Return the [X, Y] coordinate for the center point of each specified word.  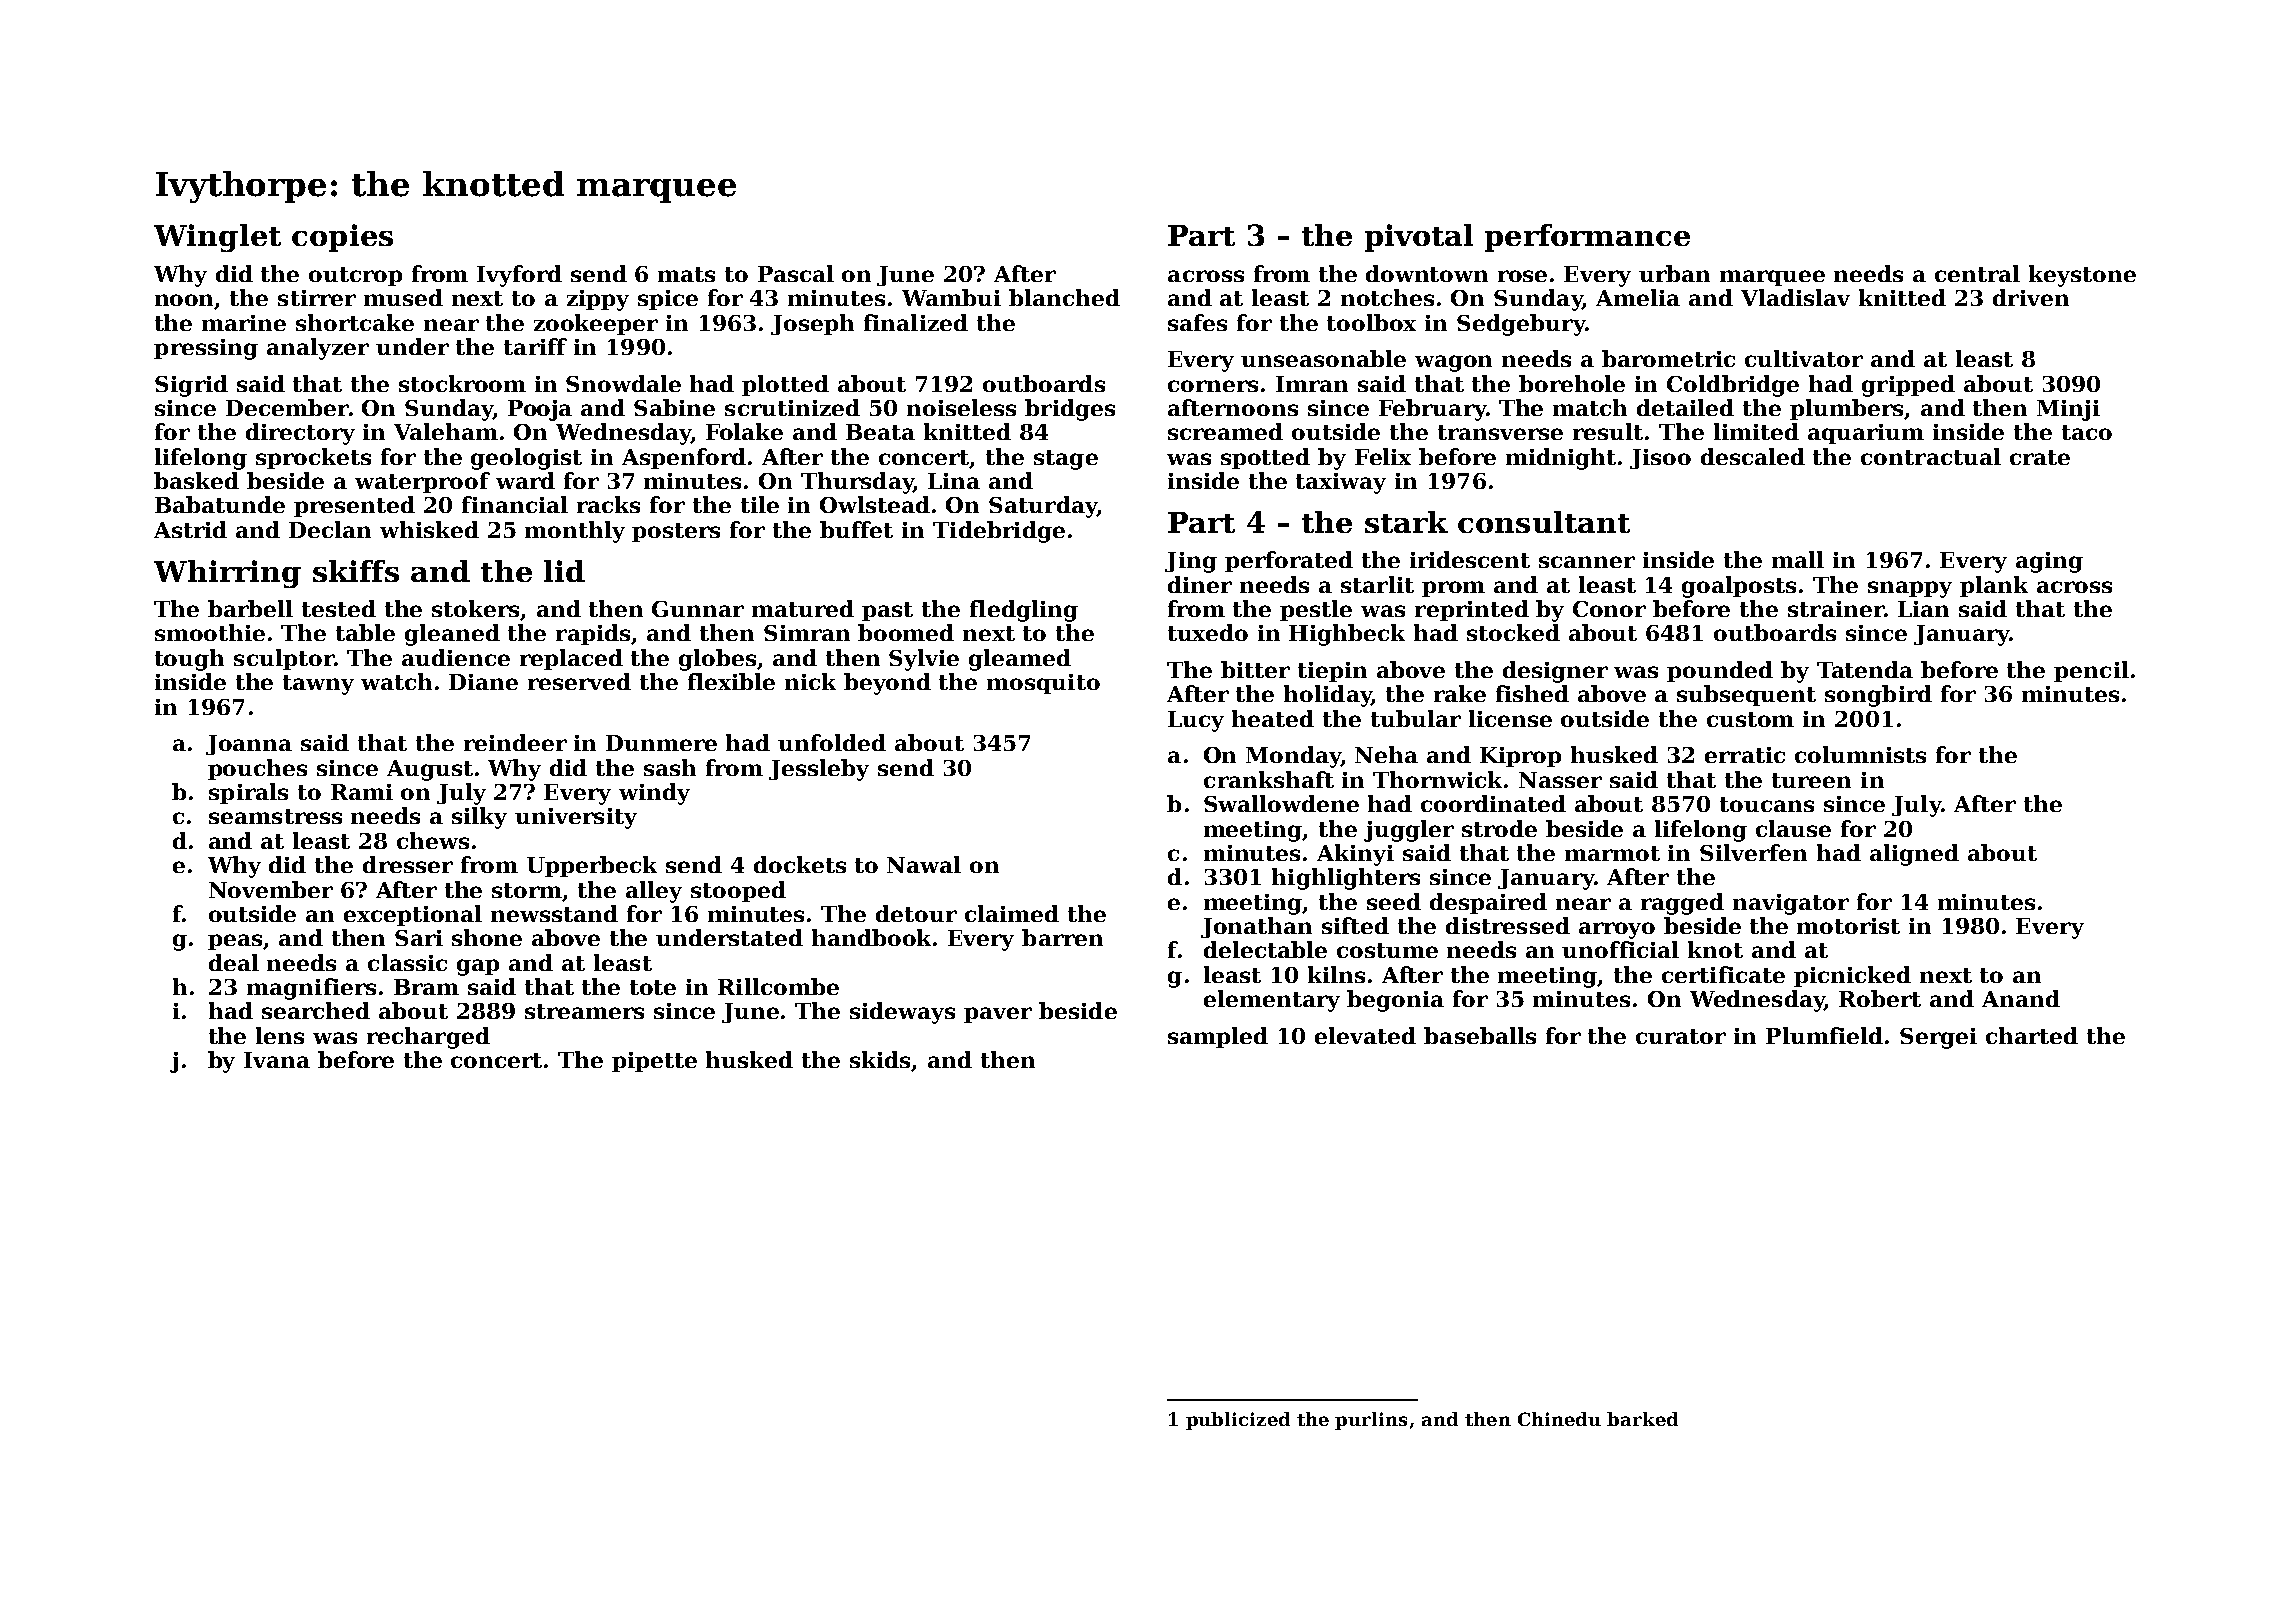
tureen [1811, 780]
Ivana [277, 1060]
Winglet [217, 238]
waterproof [422, 482]
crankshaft [1269, 779]
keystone [2082, 276]
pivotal [1419, 238]
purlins [1371, 1421]
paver [998, 1015]
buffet [856, 529]
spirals [248, 793]
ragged [1682, 904]
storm [527, 890]
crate [2040, 457]
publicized [1238, 1421]
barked [1642, 1419]
